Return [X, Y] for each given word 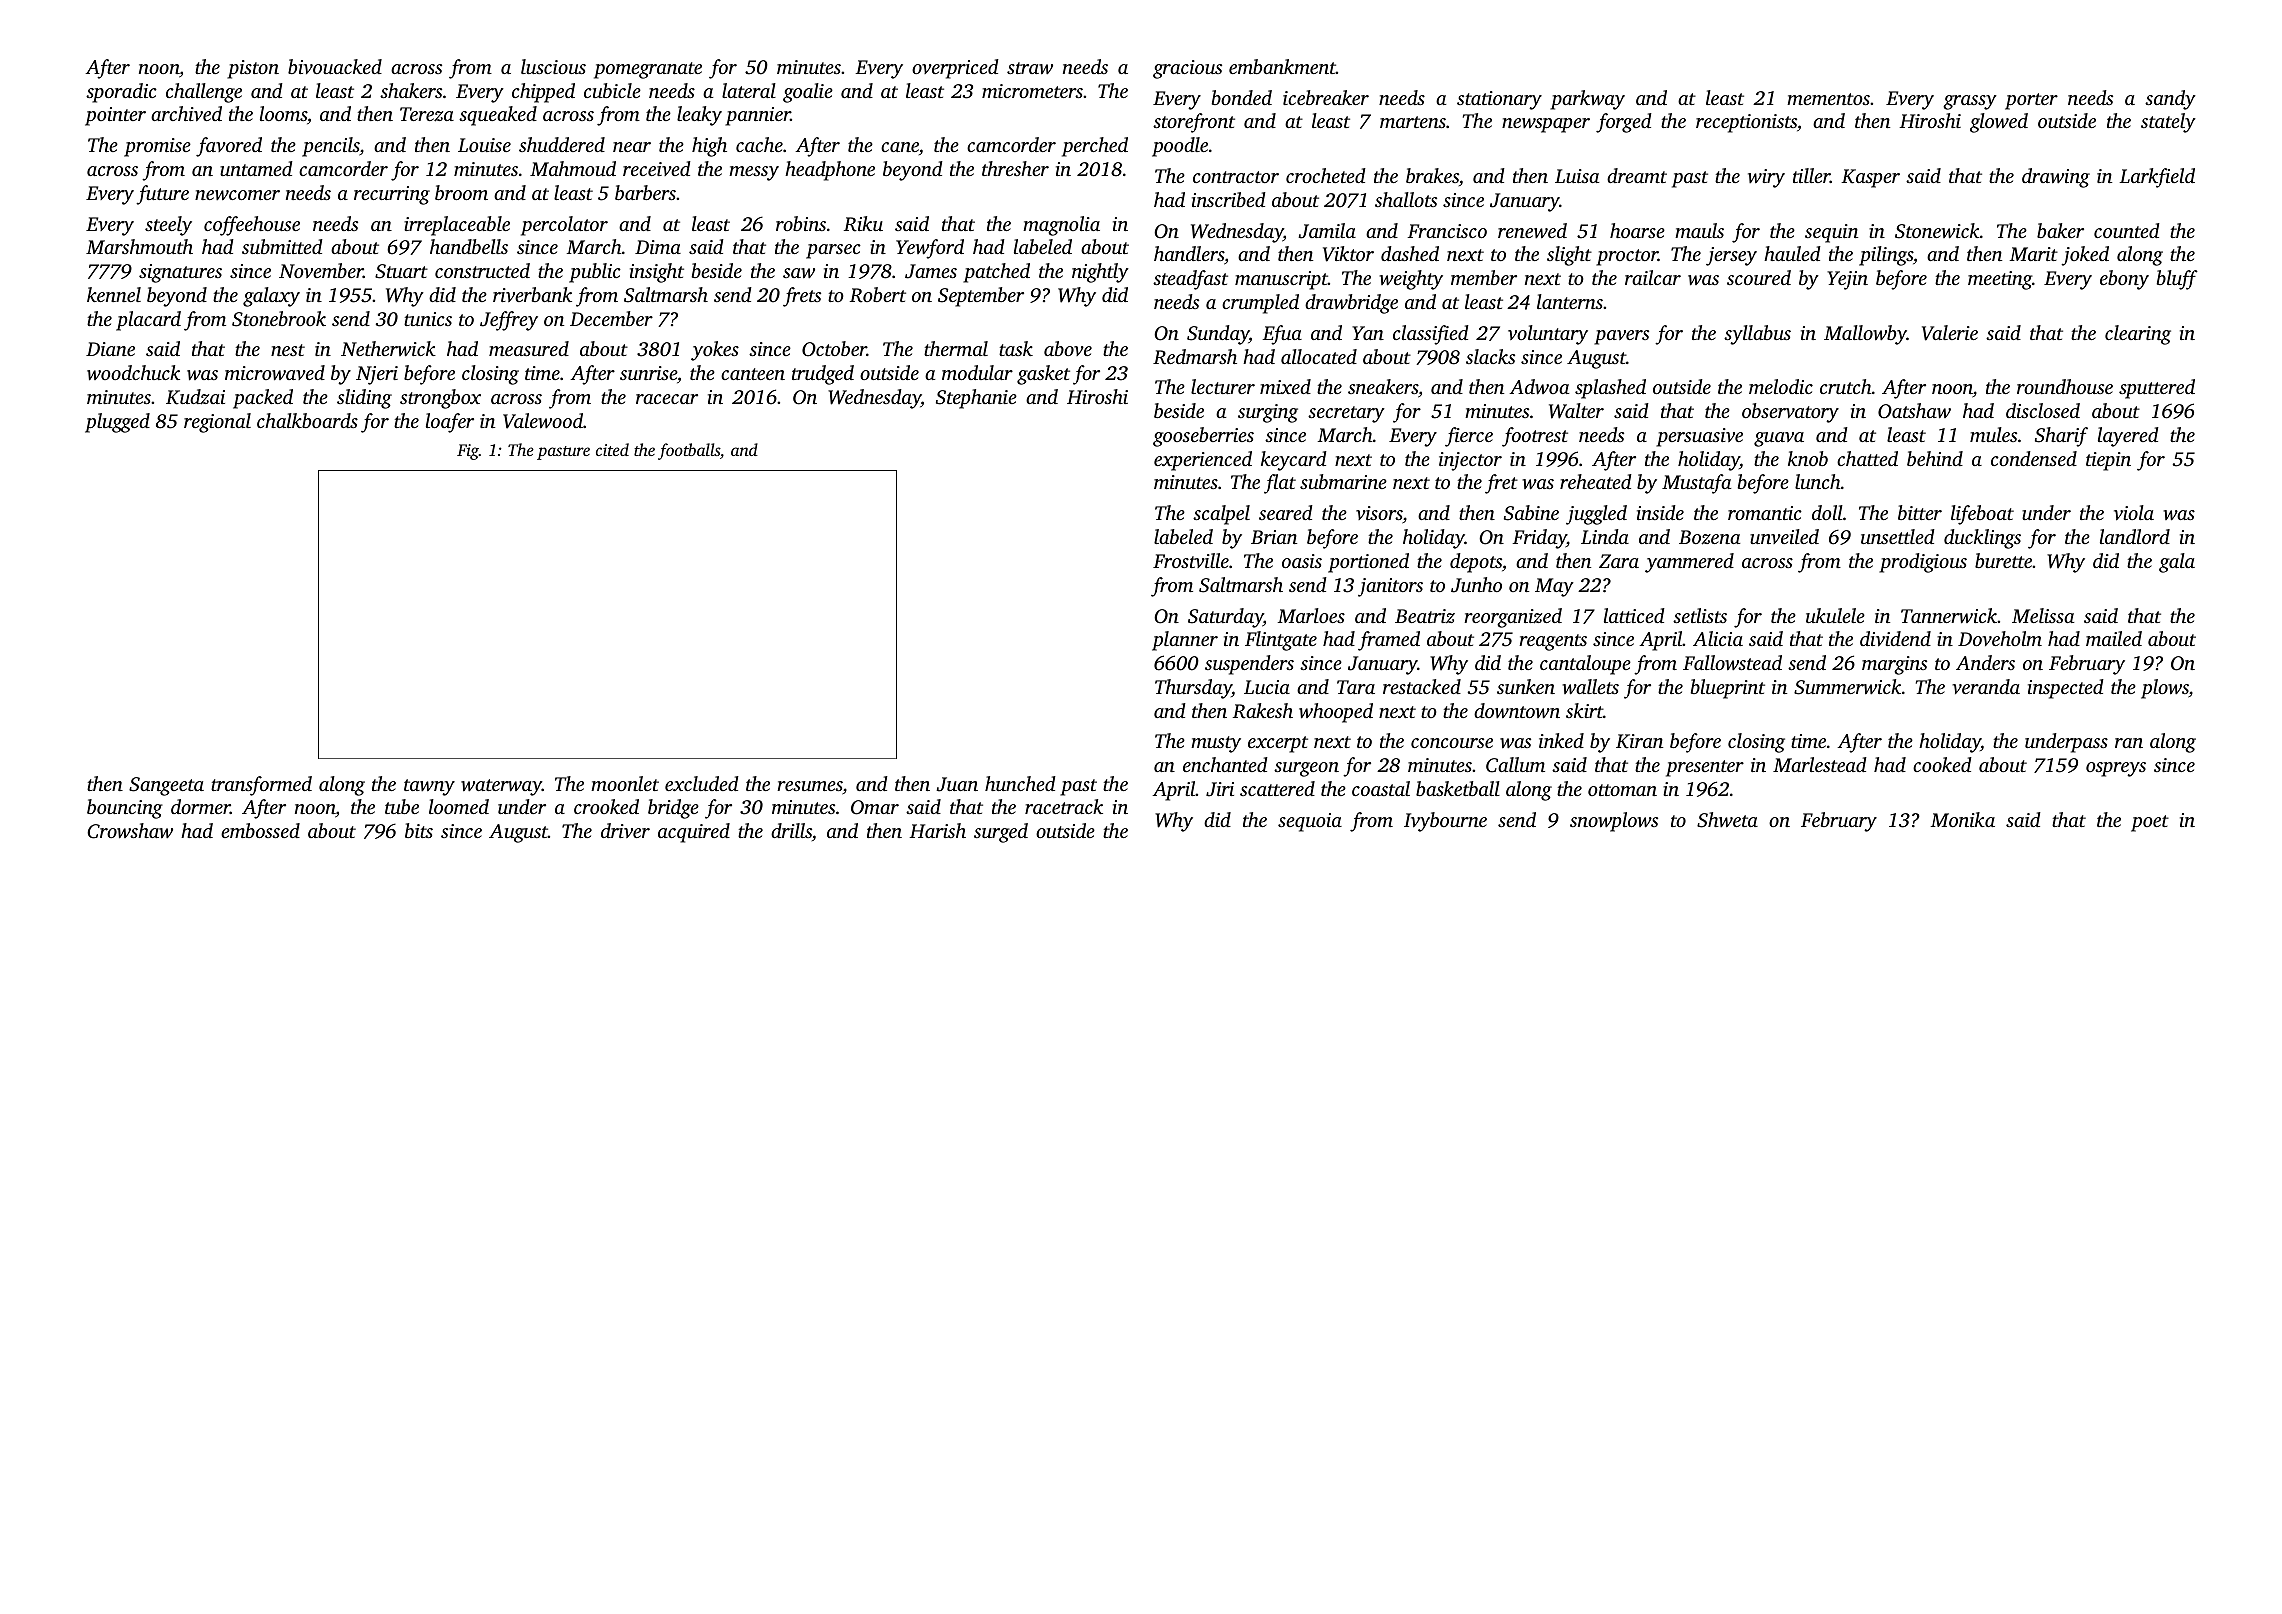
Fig [468, 452]
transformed [261, 786]
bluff [2177, 280]
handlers [1189, 253]
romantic [1765, 513]
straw [1030, 68]
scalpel [1221, 515]
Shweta [1727, 820]
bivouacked [335, 66]
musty [1216, 744]
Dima [658, 247]
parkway [1587, 100]
